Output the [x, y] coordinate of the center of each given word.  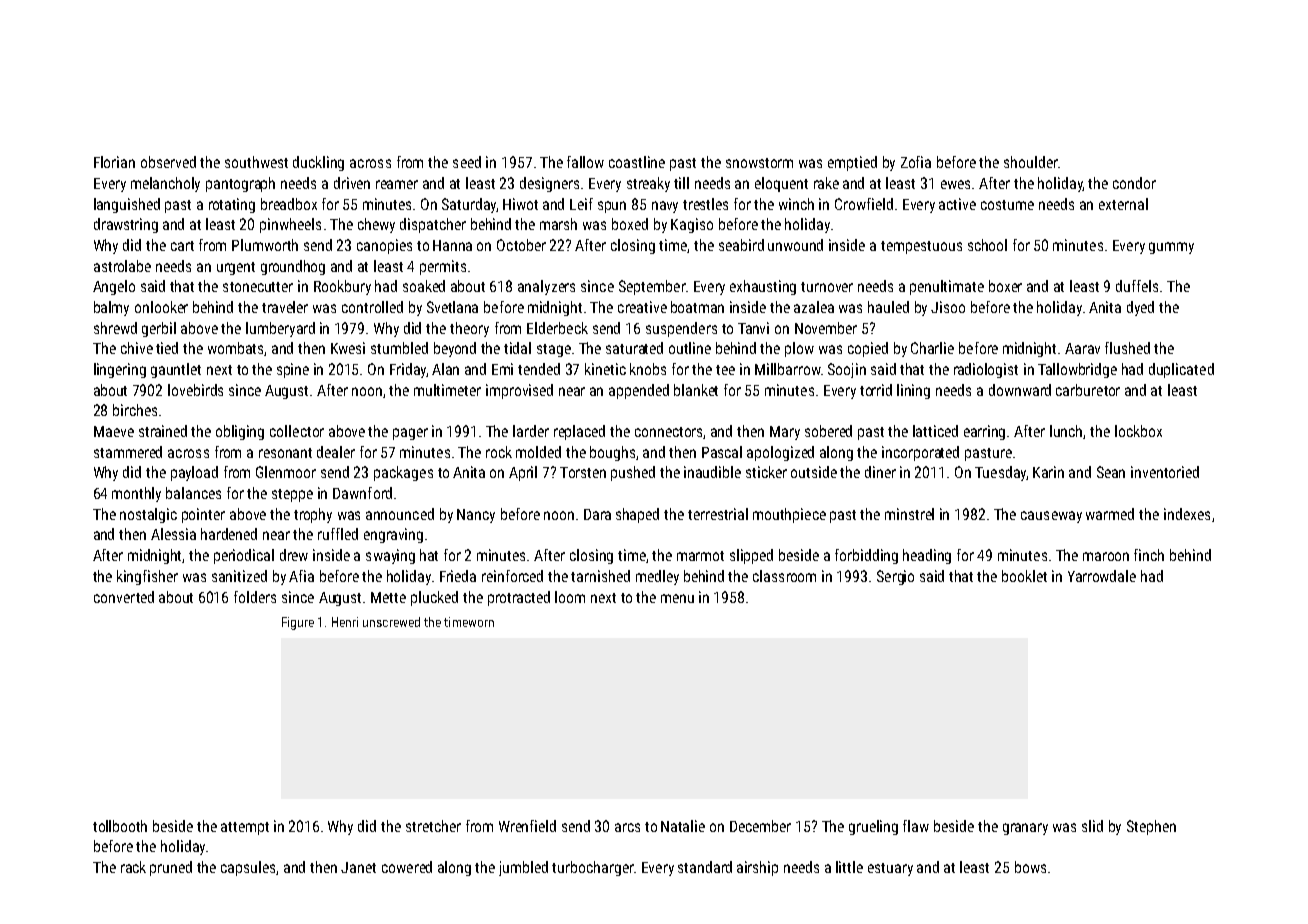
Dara [597, 514]
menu [677, 598]
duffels [1137, 286]
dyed [1140, 308]
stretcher [433, 826]
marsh [558, 224]
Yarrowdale [1102, 576]
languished [127, 205]
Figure [298, 623]
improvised [519, 391]
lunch [1067, 432]
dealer [336, 452]
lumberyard [280, 329]
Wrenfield [527, 826]
